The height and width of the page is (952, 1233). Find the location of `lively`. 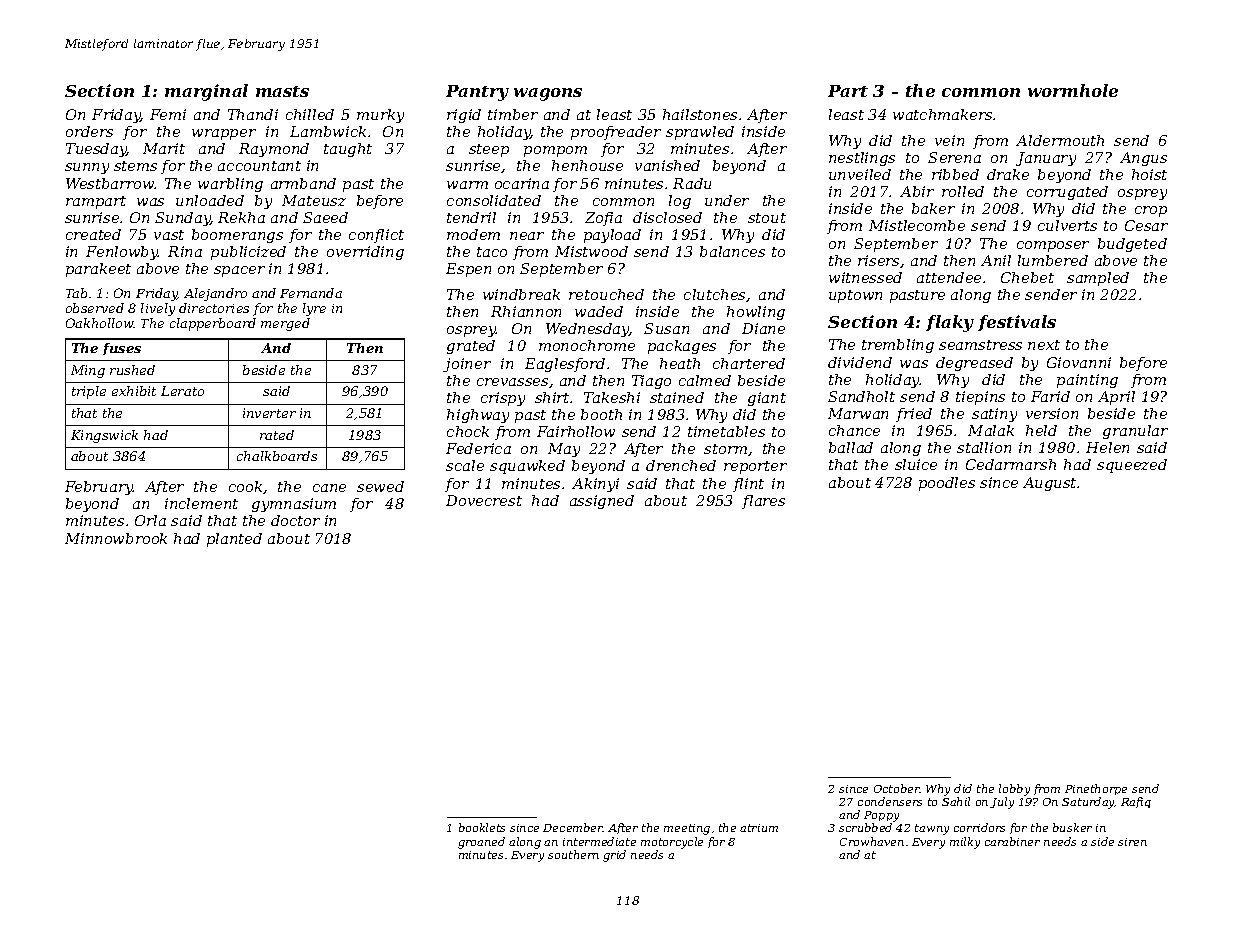

lively is located at coordinates (158, 309).
